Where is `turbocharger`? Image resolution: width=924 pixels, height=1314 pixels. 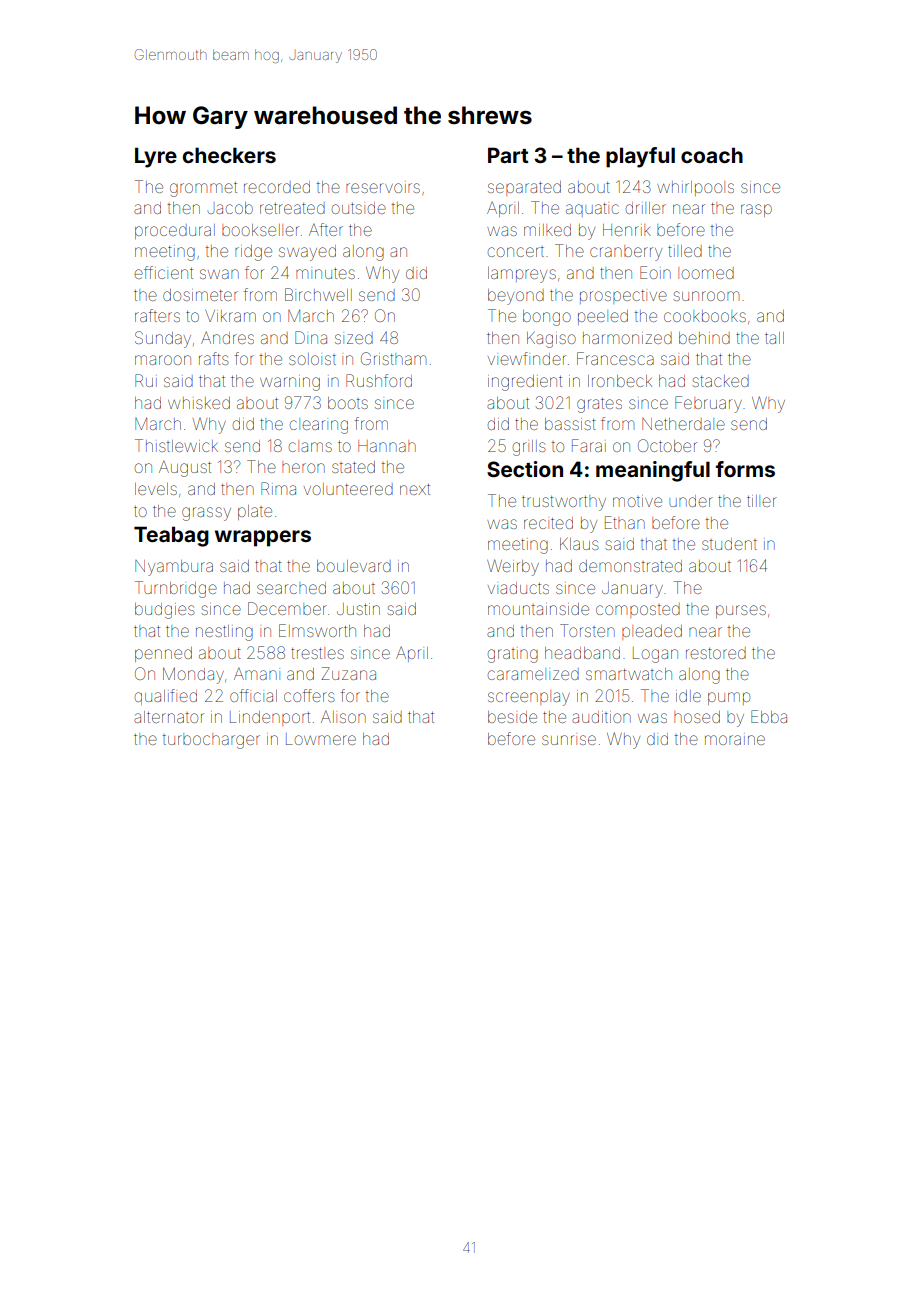
turbocharger is located at coordinates (211, 741).
